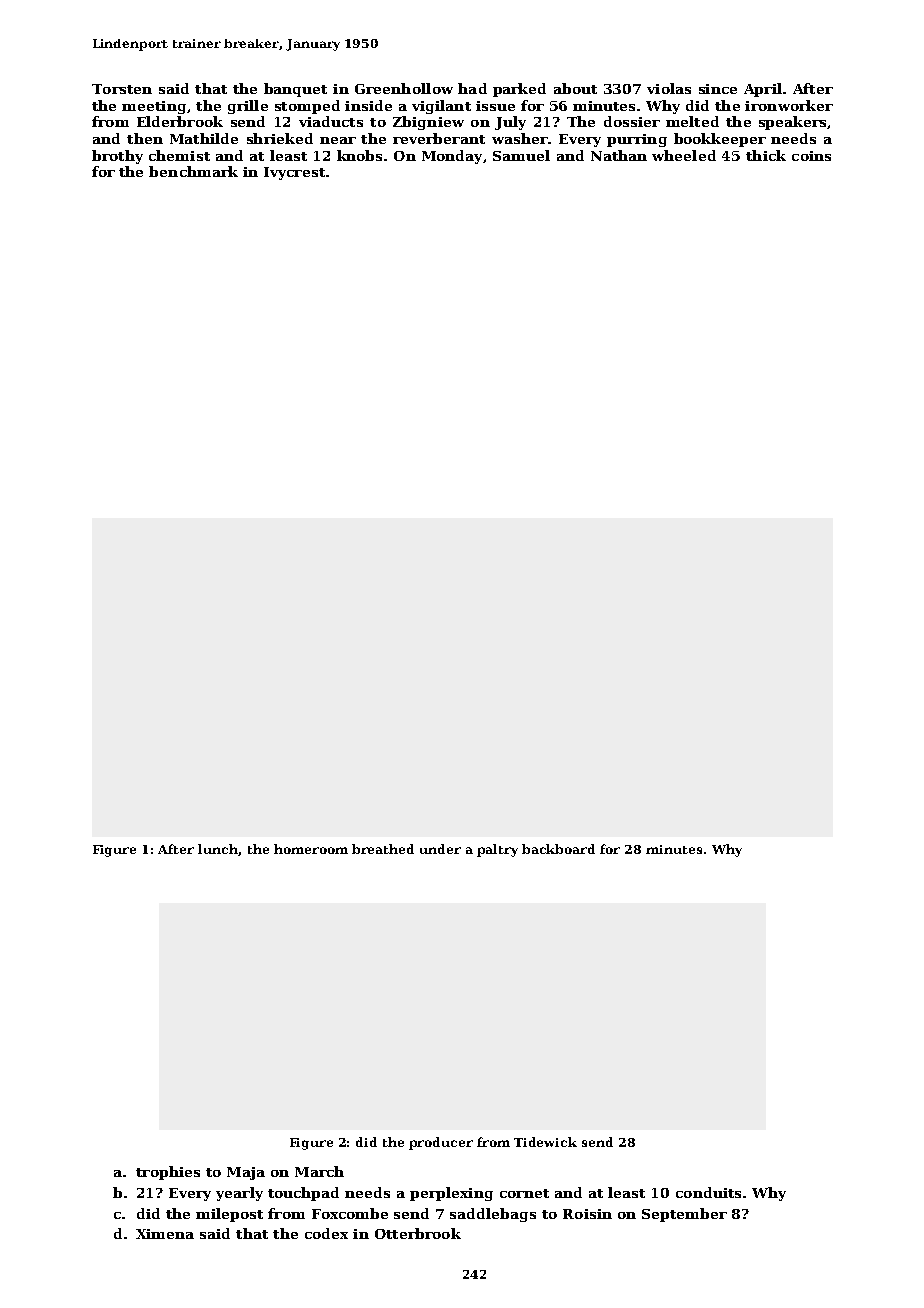  What do you see at coordinates (558, 849) in the screenshot?
I see `backboard` at bounding box center [558, 849].
